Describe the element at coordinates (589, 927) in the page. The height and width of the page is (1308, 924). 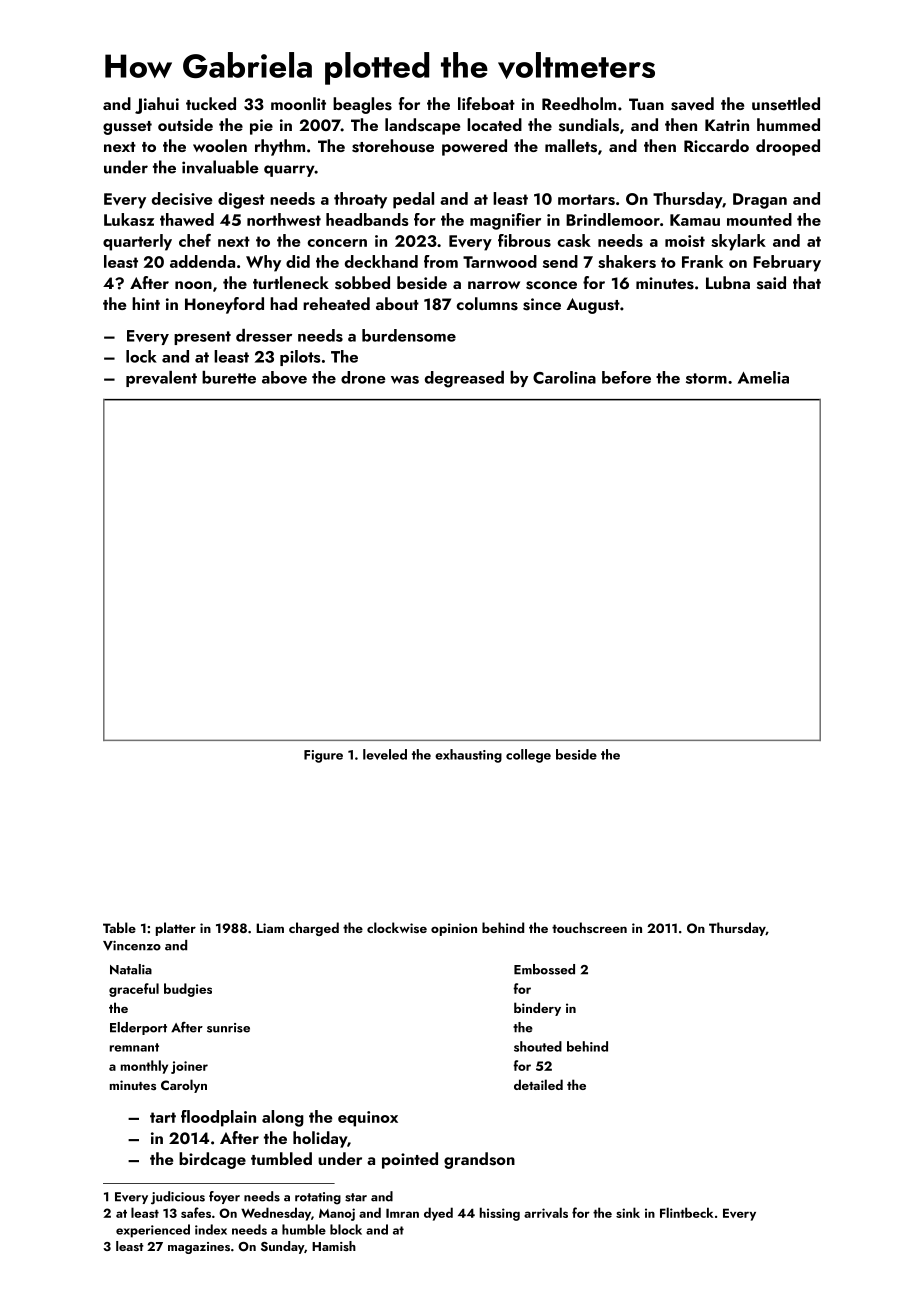
I see `touchscreen` at that location.
